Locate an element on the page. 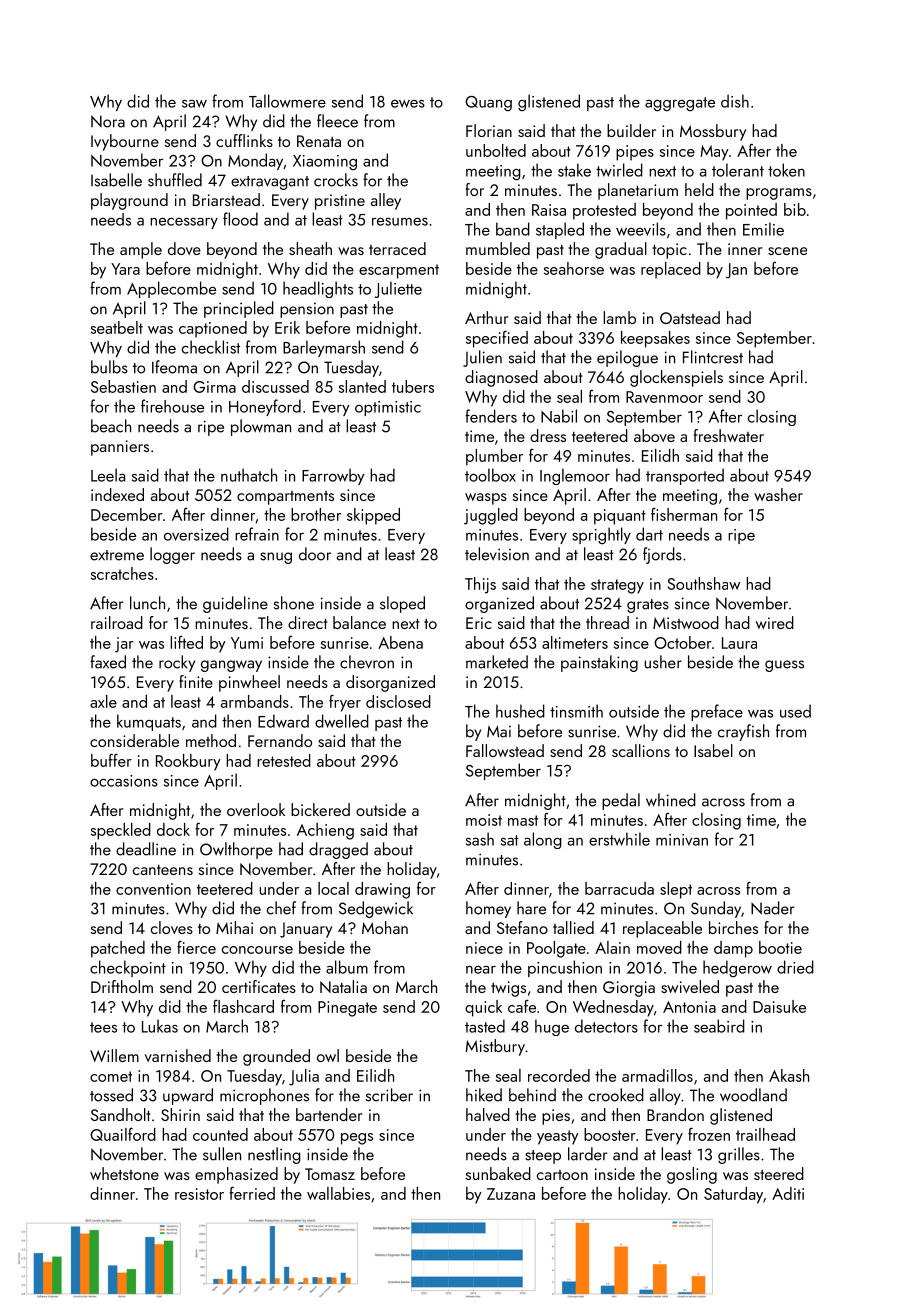  tees is located at coordinates (103, 1027).
